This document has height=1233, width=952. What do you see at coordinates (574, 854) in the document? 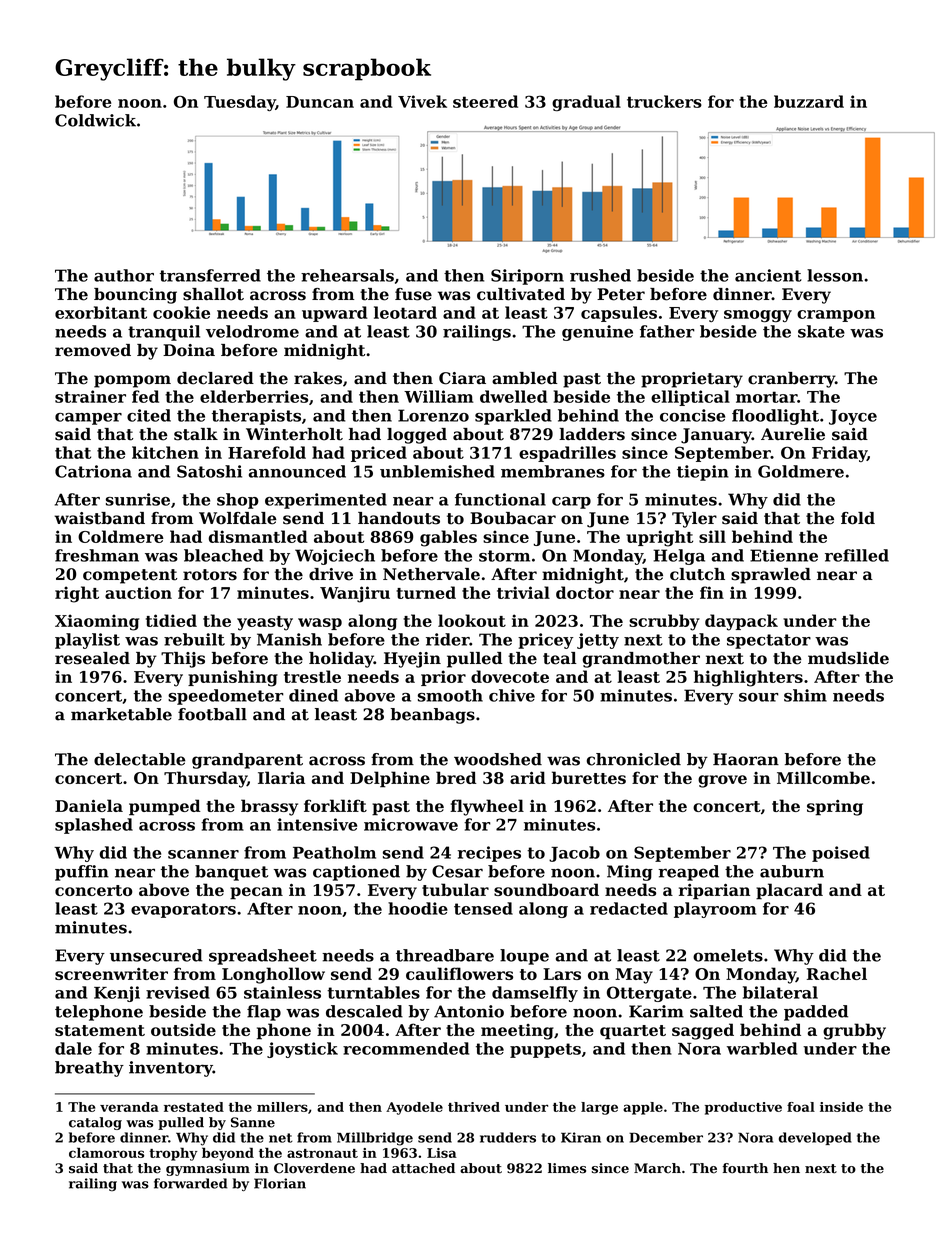
I see `Jacob` at bounding box center [574, 854].
